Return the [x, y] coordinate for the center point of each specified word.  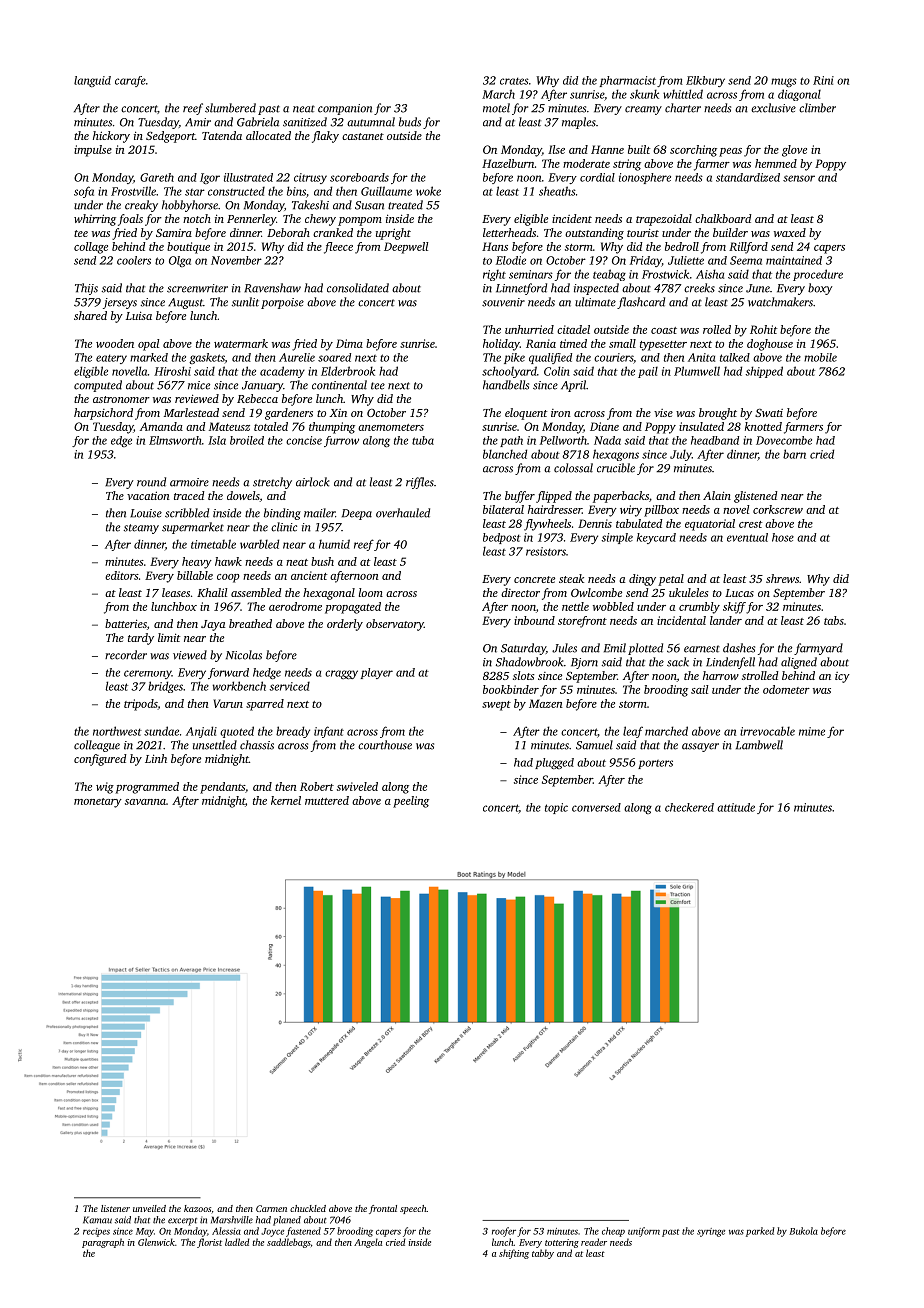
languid [92, 81]
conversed [596, 807]
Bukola [803, 1231]
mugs [784, 82]
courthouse [385, 745]
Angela [368, 1243]
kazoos [197, 1208]
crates [514, 81]
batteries [126, 623]
